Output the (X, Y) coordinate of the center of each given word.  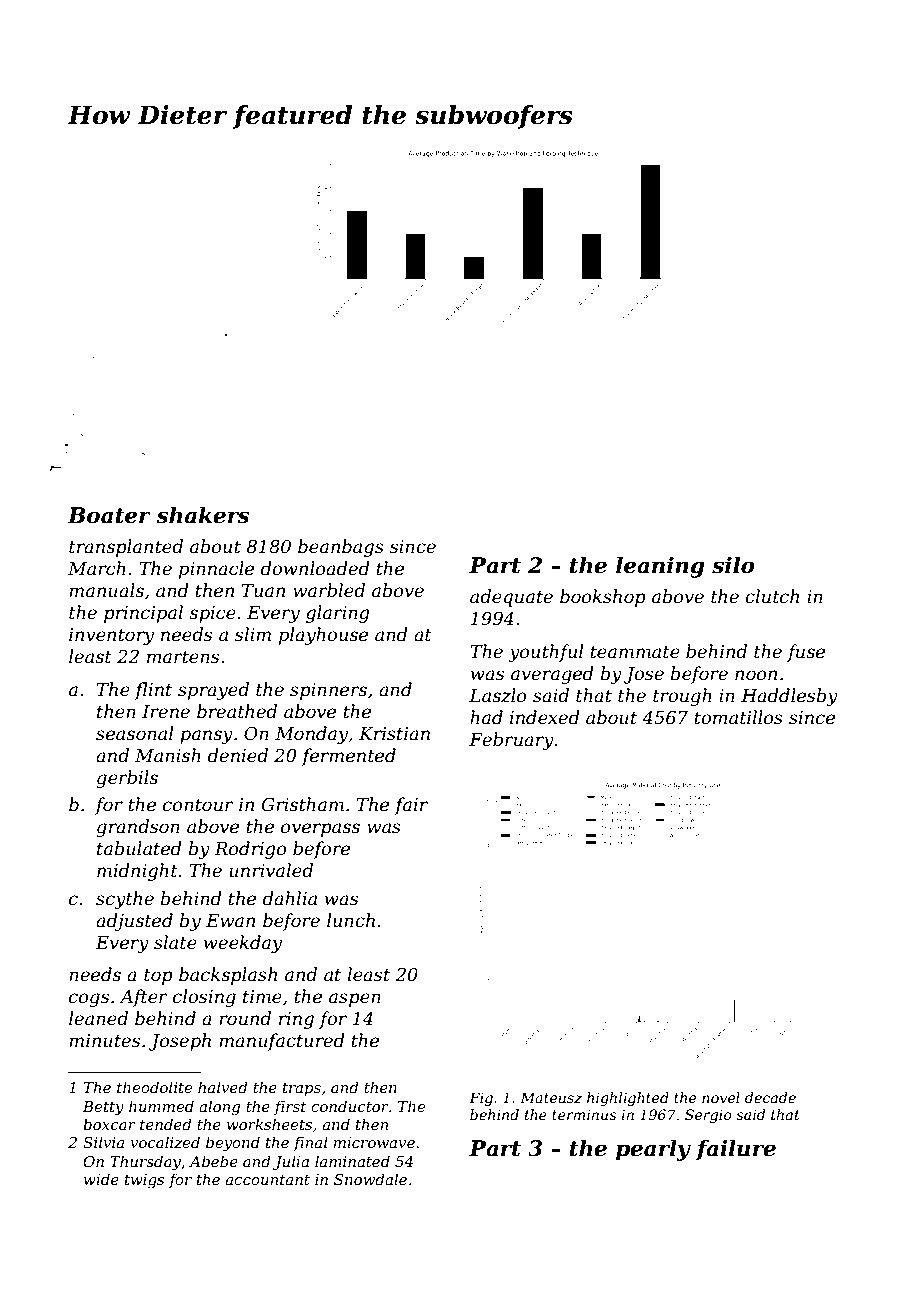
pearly (653, 1150)
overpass (320, 830)
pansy (206, 737)
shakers (202, 515)
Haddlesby (789, 697)
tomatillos (738, 717)
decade (770, 1097)
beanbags (341, 548)
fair (411, 806)
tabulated (139, 848)
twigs (144, 1181)
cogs (89, 1000)
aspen (355, 1000)
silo (733, 565)
